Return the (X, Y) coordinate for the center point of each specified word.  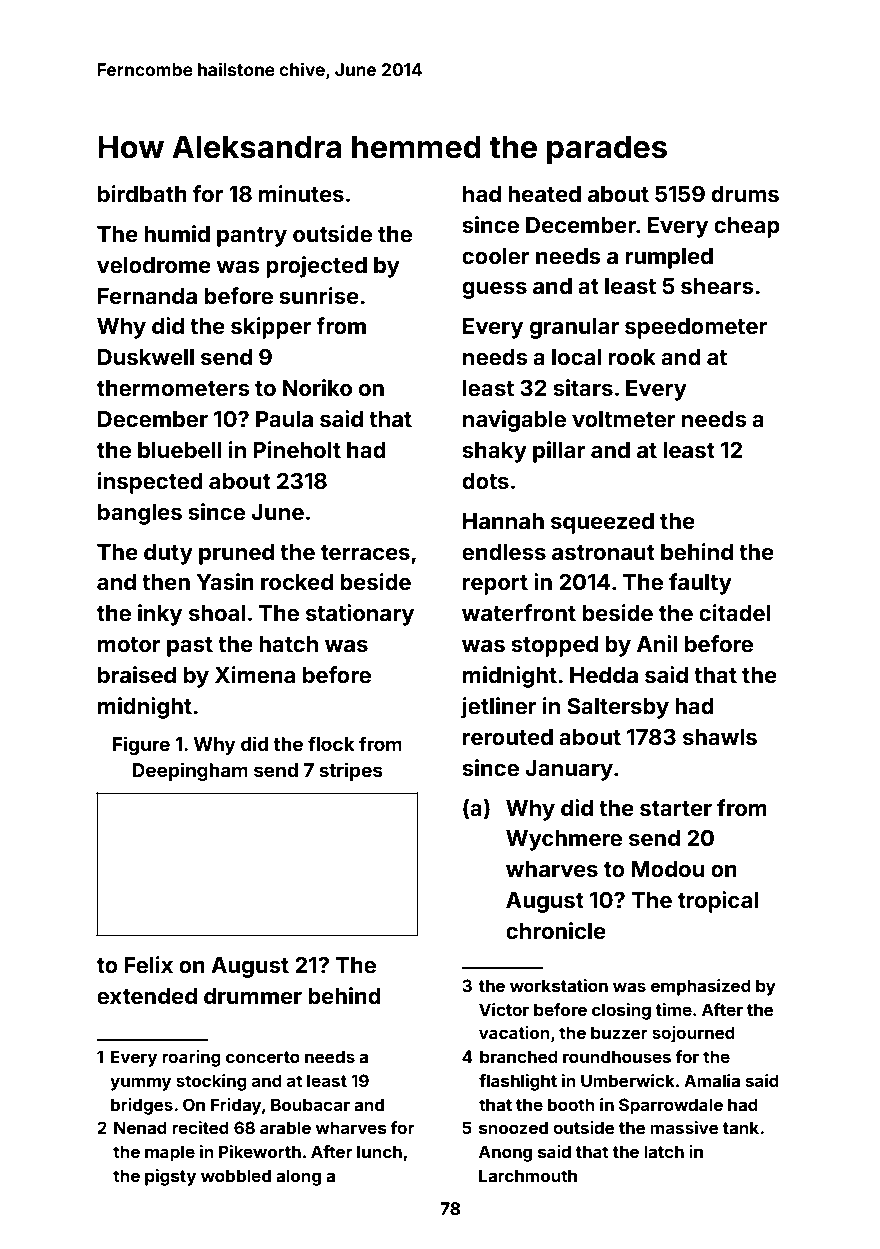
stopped (554, 646)
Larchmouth (528, 1175)
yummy (140, 1084)
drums (745, 194)
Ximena (255, 674)
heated (544, 194)
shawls (720, 737)
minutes (301, 193)
